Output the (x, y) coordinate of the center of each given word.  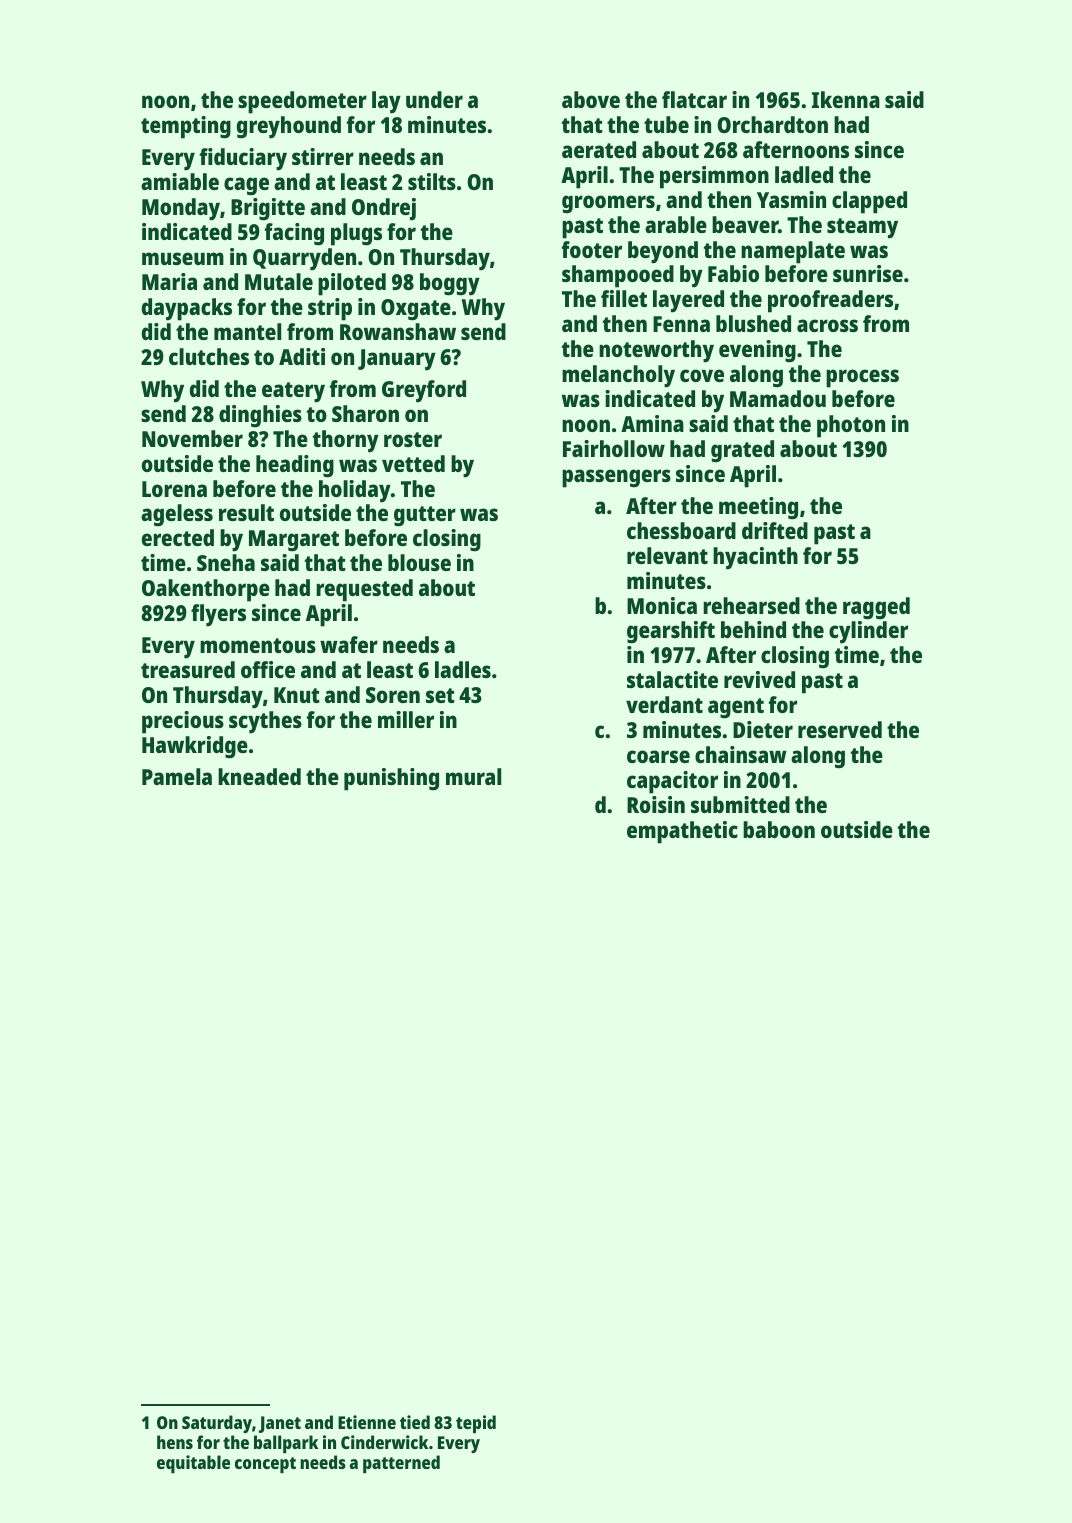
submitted (740, 804)
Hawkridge (195, 747)
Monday (181, 209)
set (440, 695)
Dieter (763, 729)
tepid (476, 1424)
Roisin (656, 804)
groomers (608, 204)
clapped (869, 202)
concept (265, 1465)
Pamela (177, 776)
